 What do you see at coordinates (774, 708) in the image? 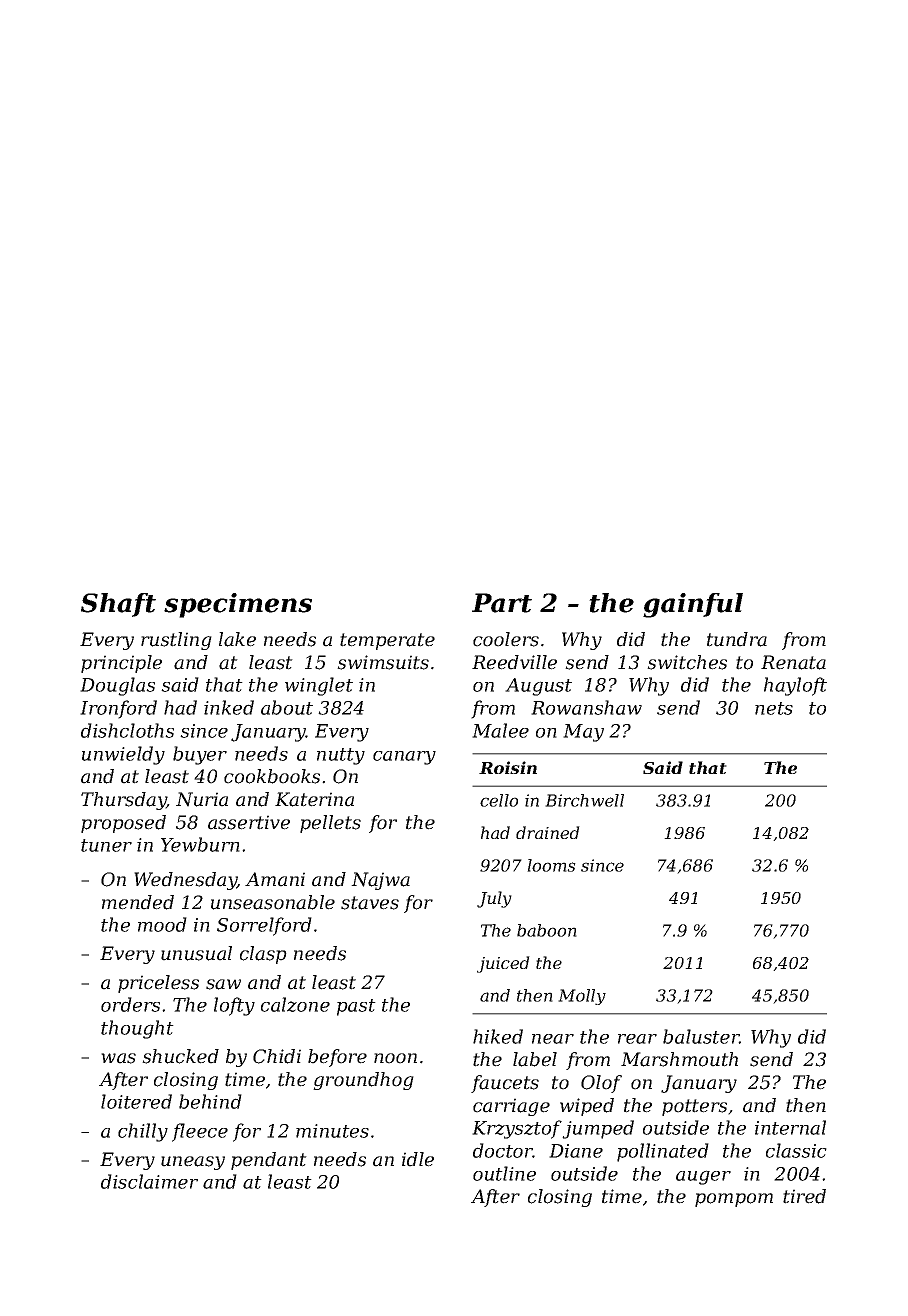
I see `nets` at bounding box center [774, 708].
